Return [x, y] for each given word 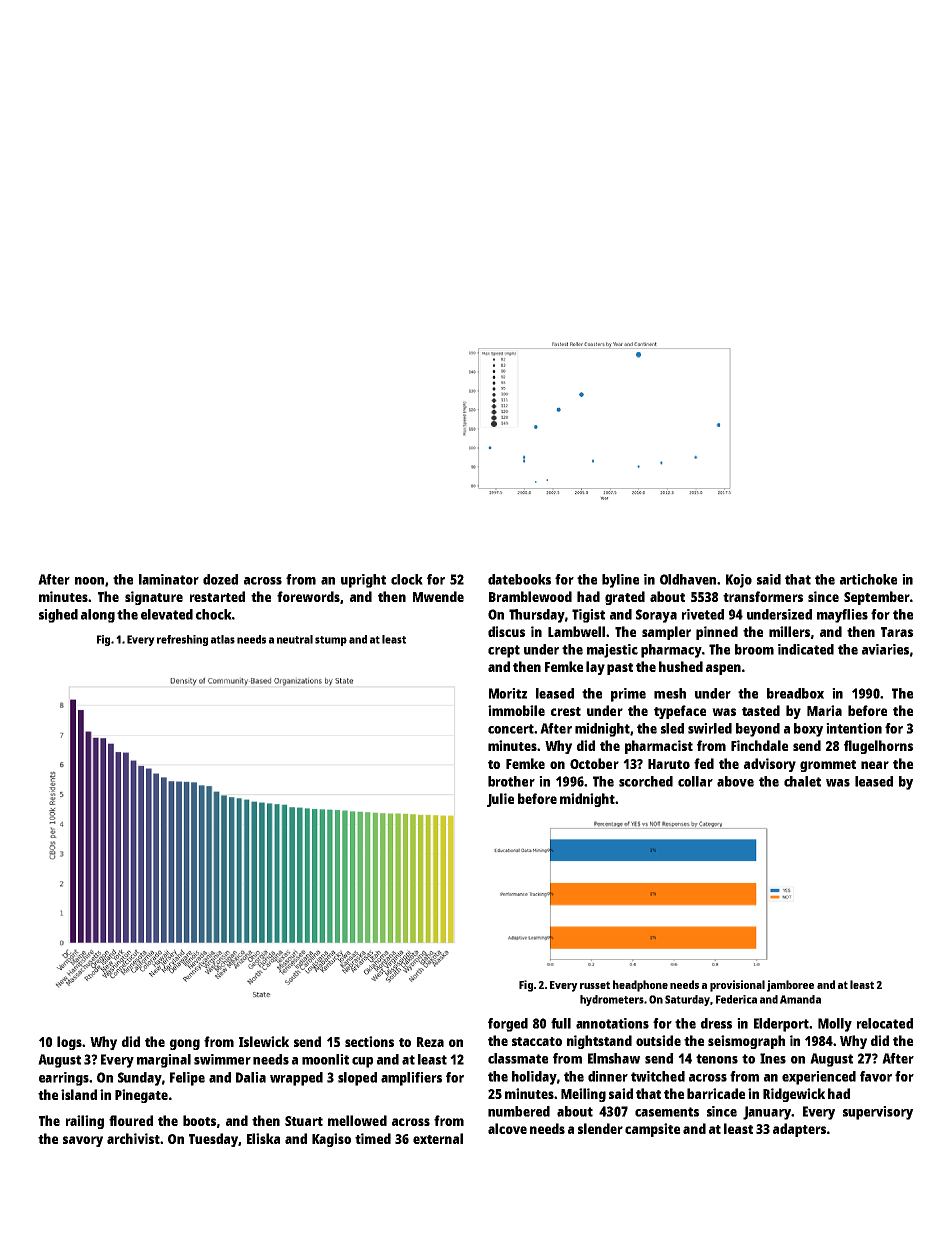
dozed [220, 579]
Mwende [438, 596]
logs [69, 1043]
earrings [64, 1079]
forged [508, 1025]
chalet [802, 781]
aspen [723, 669]
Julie [500, 800]
